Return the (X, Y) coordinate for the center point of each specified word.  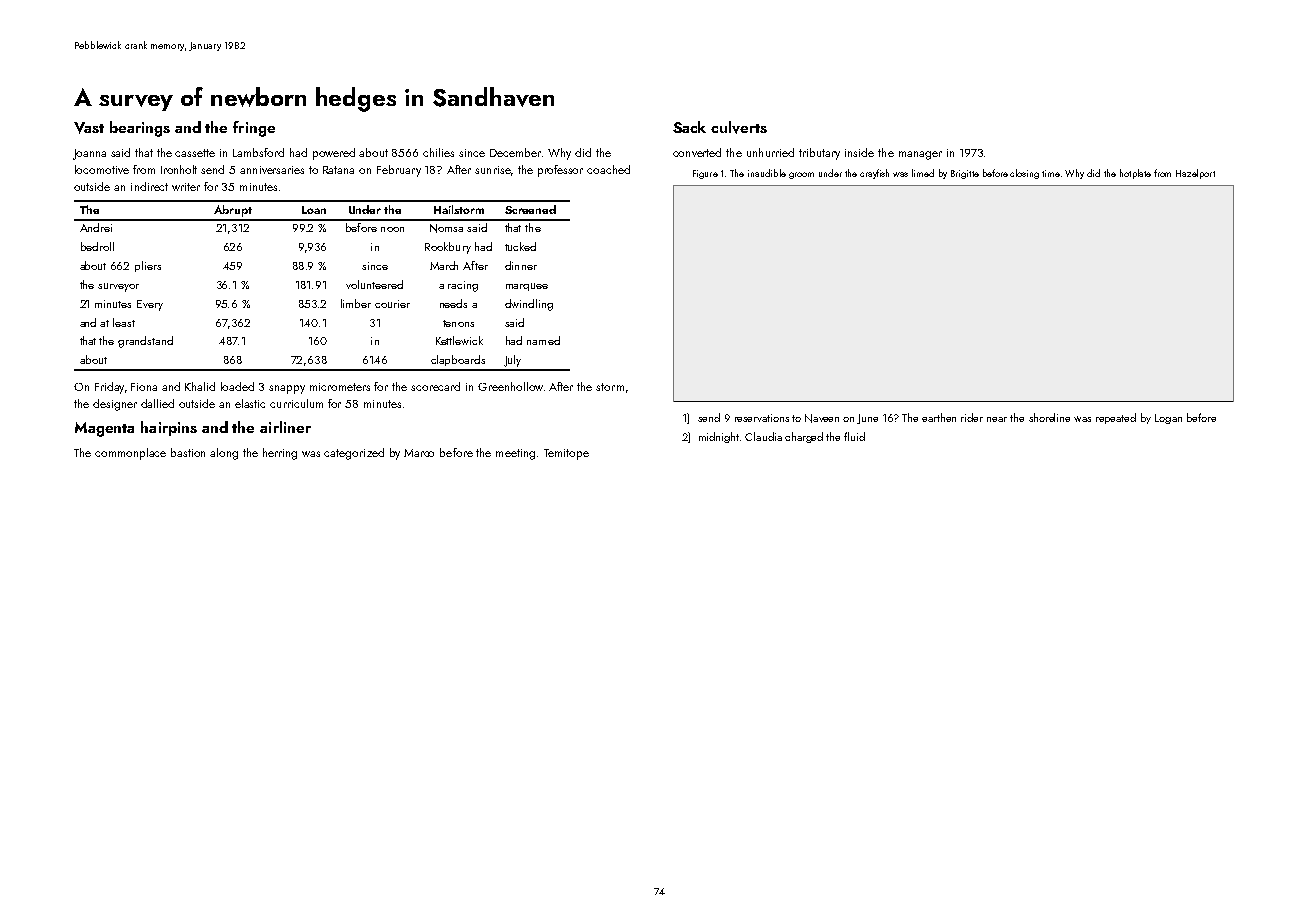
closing (1024, 174)
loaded (237, 386)
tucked (520, 246)
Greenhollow (510, 386)
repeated (1116, 418)
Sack (689, 127)
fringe (254, 129)
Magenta (104, 429)
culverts (739, 127)
